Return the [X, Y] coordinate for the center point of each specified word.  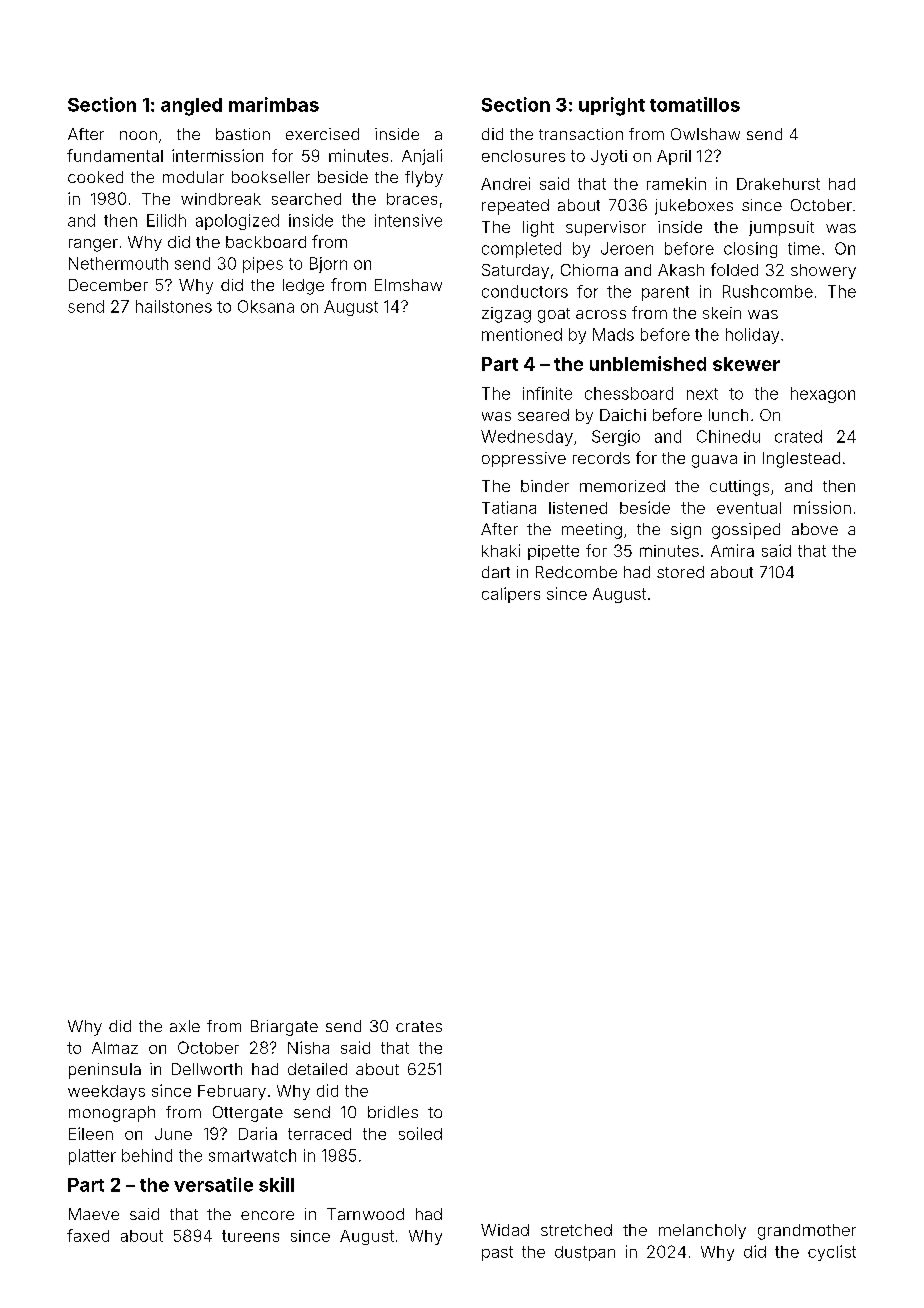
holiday [752, 336]
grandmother [807, 1232]
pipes [263, 265]
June [173, 1134]
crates [419, 1026]
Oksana [266, 306]
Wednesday [527, 438]
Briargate [284, 1028]
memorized [622, 486]
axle [185, 1026]
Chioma [589, 270]
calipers [511, 595]
